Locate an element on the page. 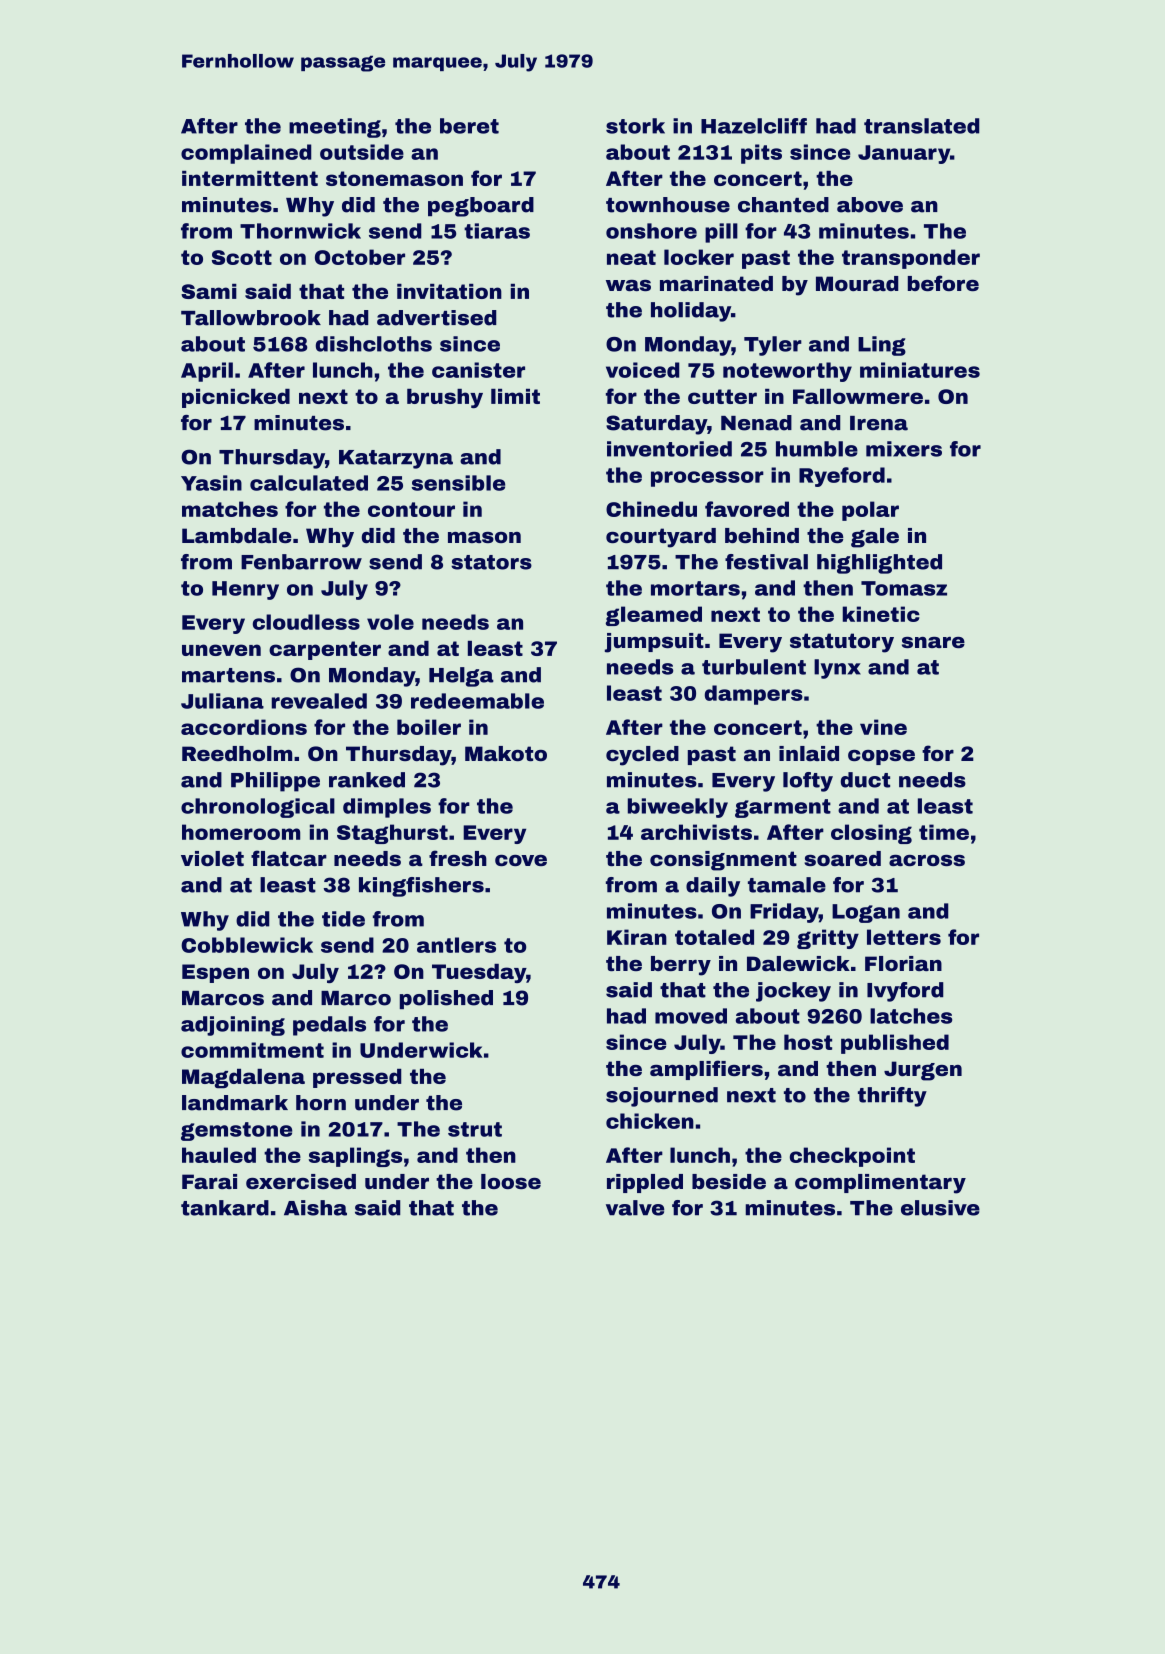 Image resolution: width=1165 pixels, height=1654 pixels. ranked is located at coordinates (367, 780).
